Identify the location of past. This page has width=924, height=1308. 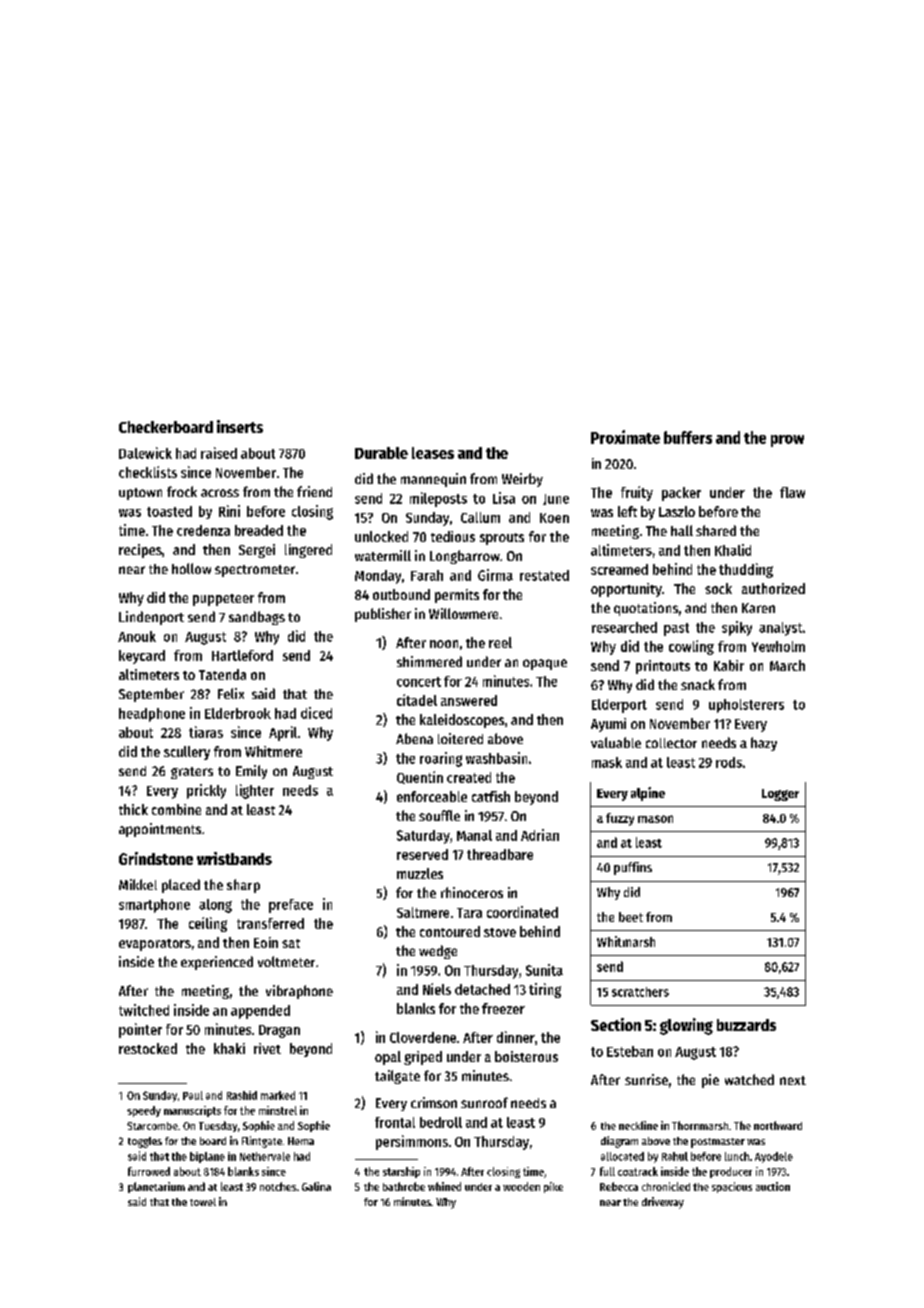
(676, 629).
